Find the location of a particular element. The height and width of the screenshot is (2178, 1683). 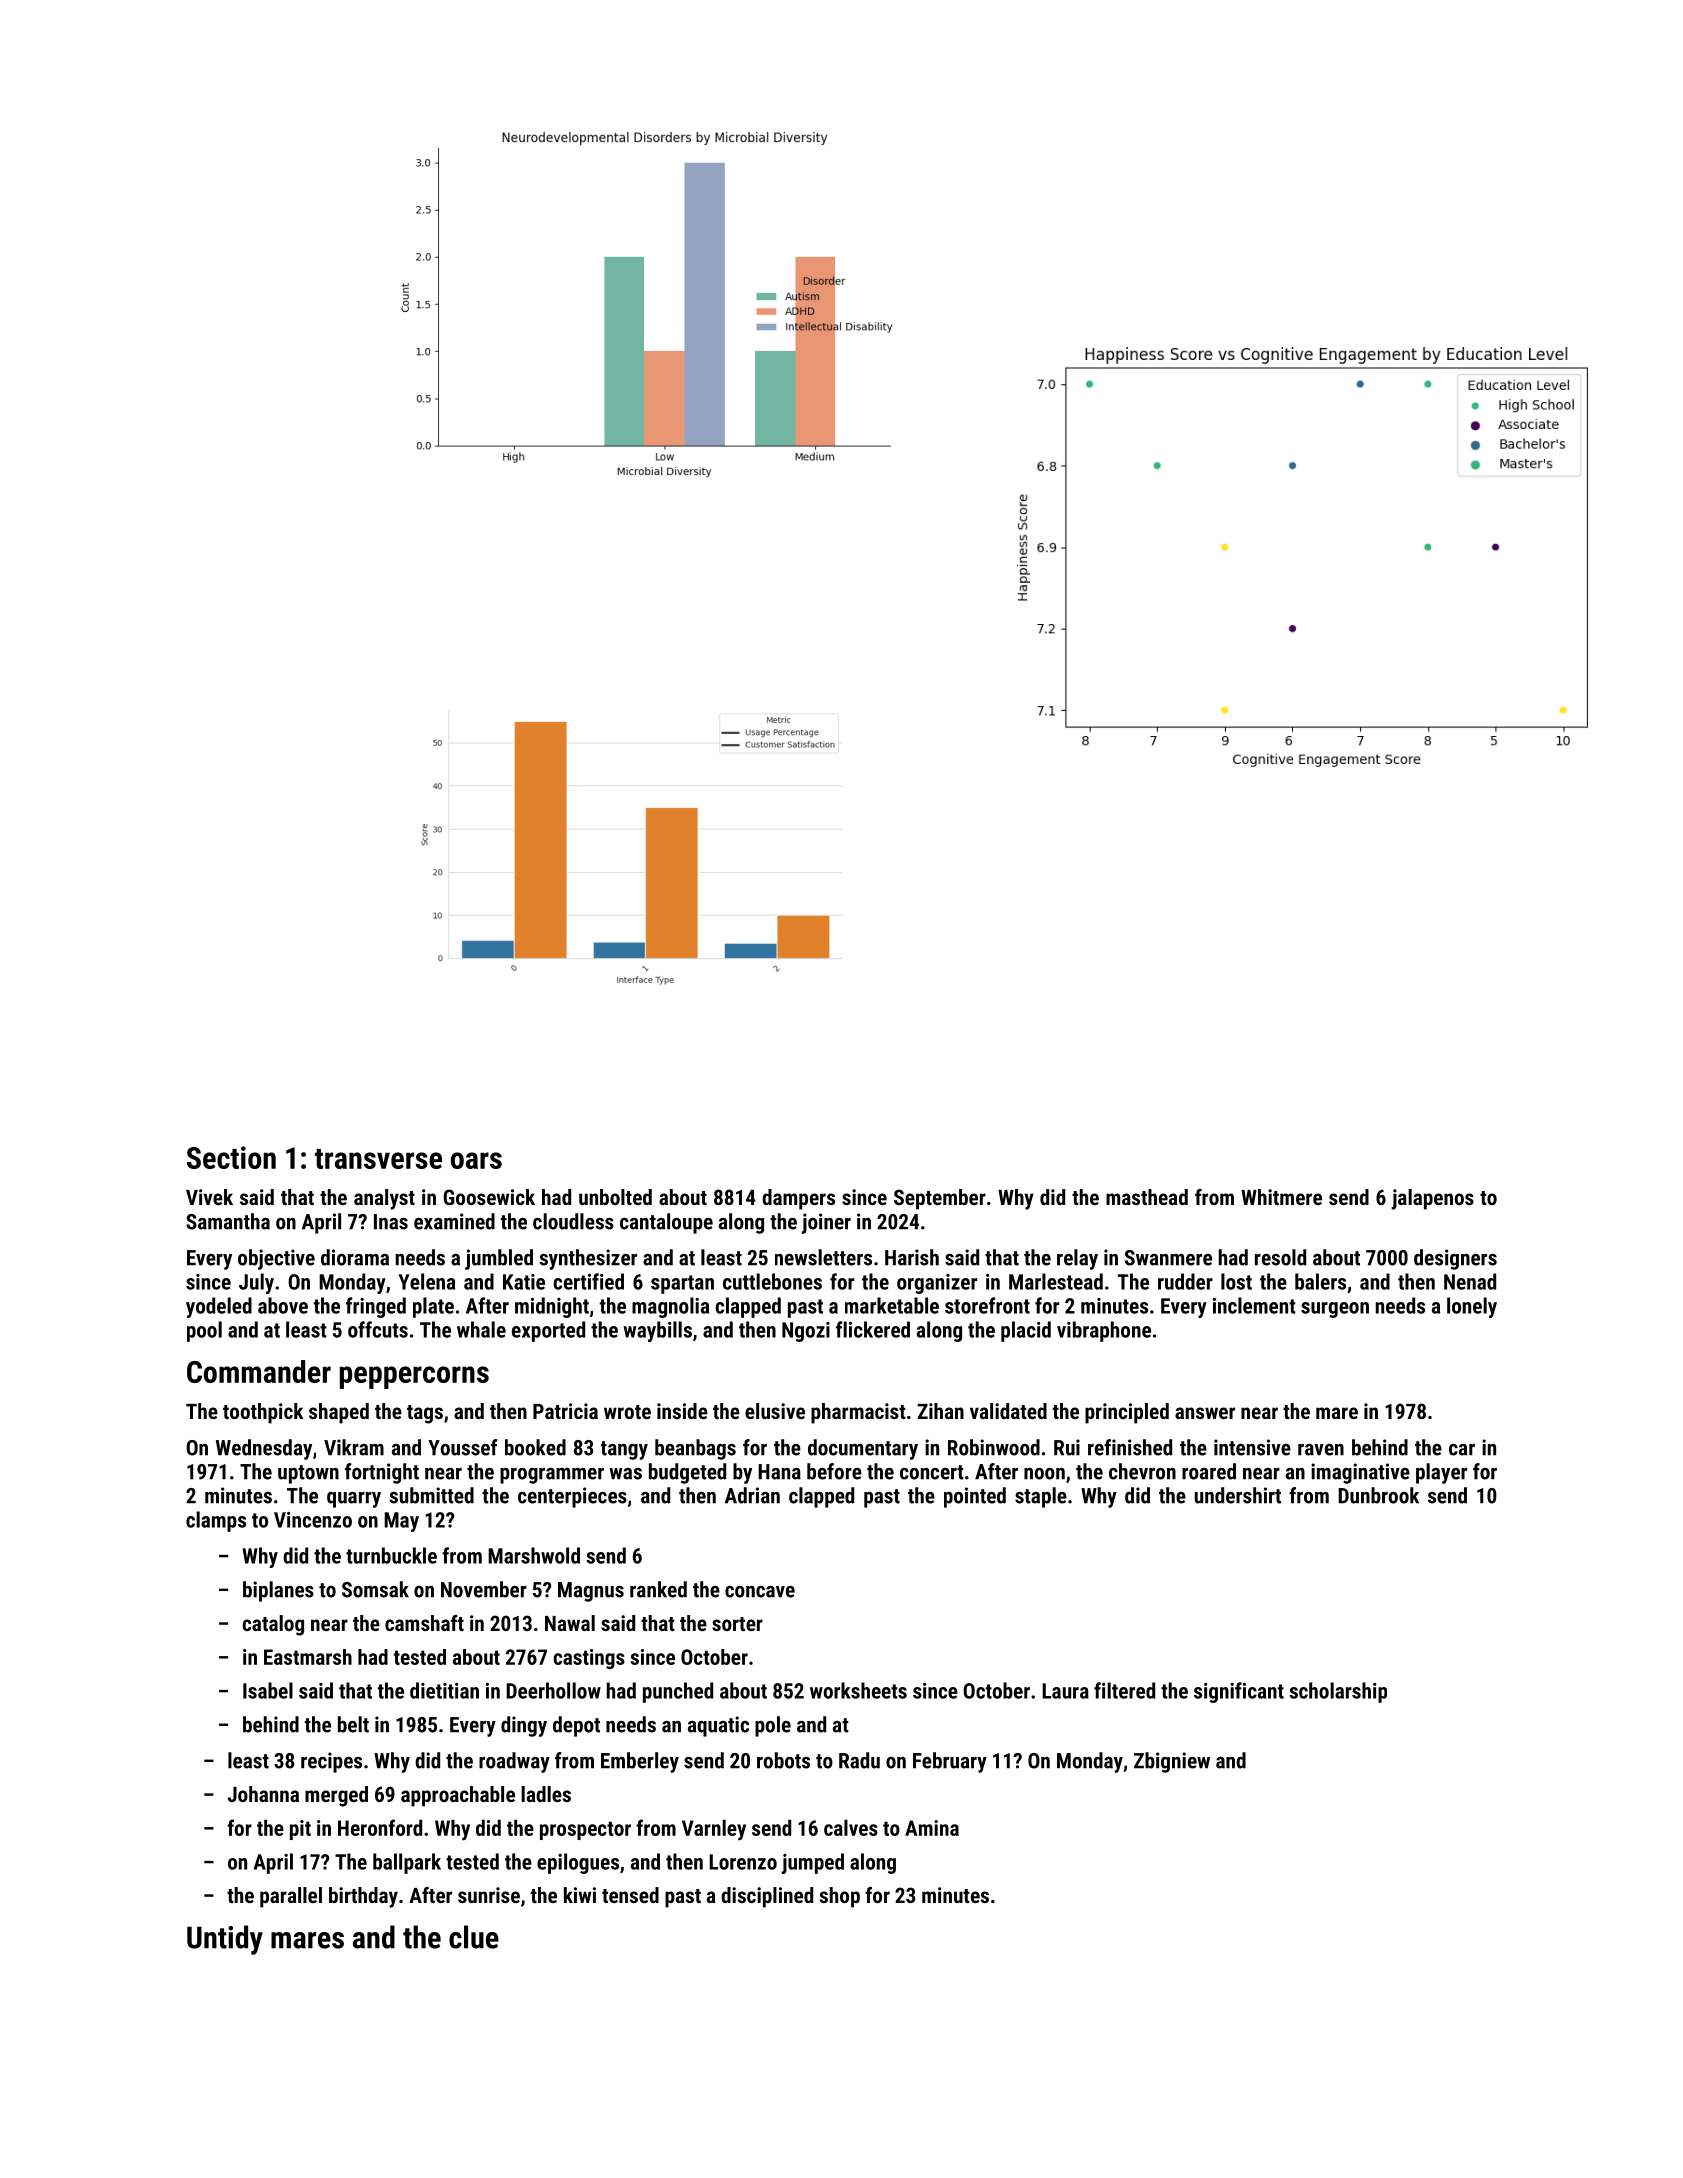

Robinwood is located at coordinates (994, 1447).
